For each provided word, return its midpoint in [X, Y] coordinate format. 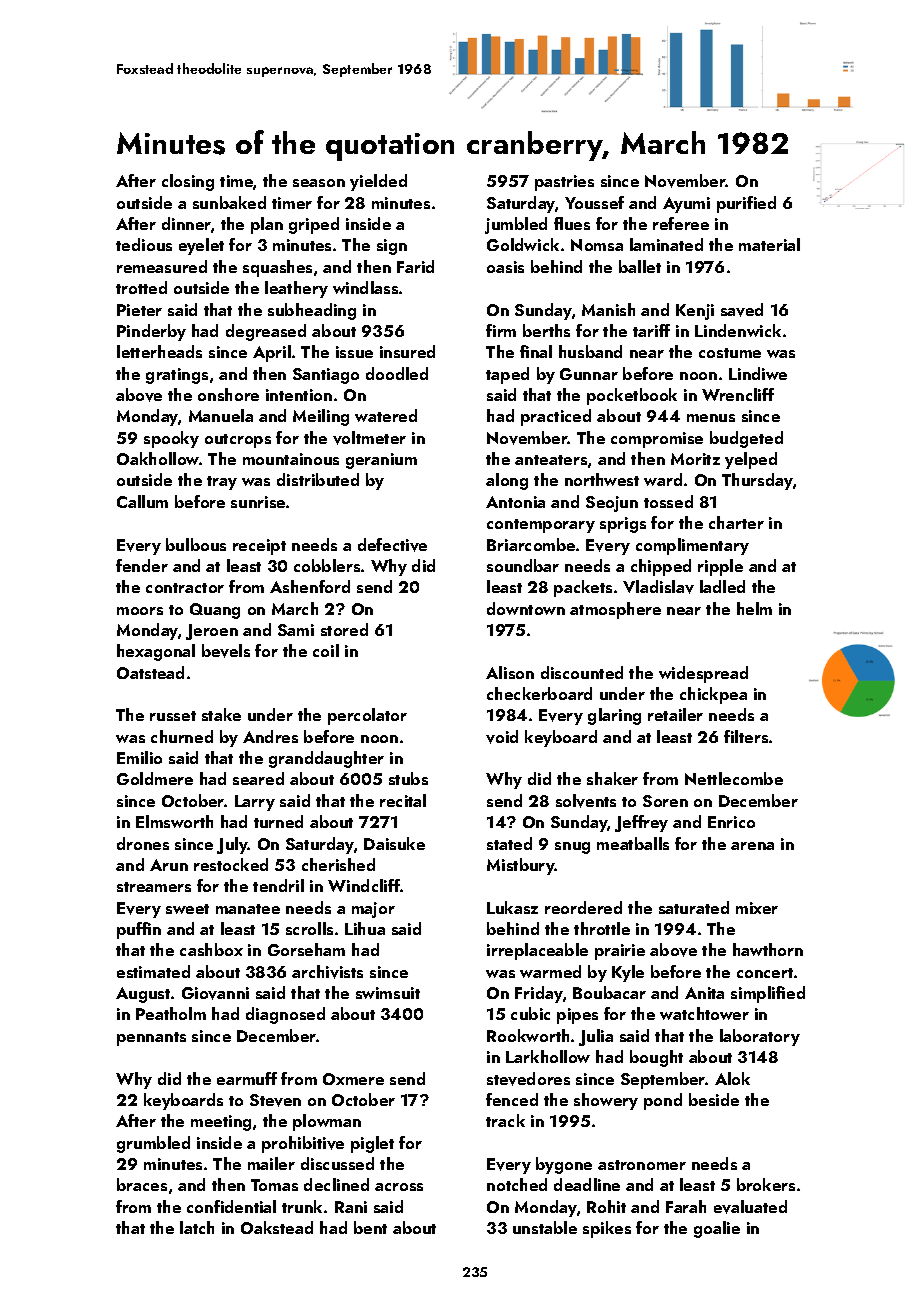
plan [267, 225]
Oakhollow [158, 458]
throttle [602, 928]
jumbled [516, 225]
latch [197, 1227]
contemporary [541, 526]
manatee [248, 909]
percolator [367, 716]
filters [746, 736]
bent [370, 1227]
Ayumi [686, 205]
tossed [668, 501]
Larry [255, 803]
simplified [768, 994]
